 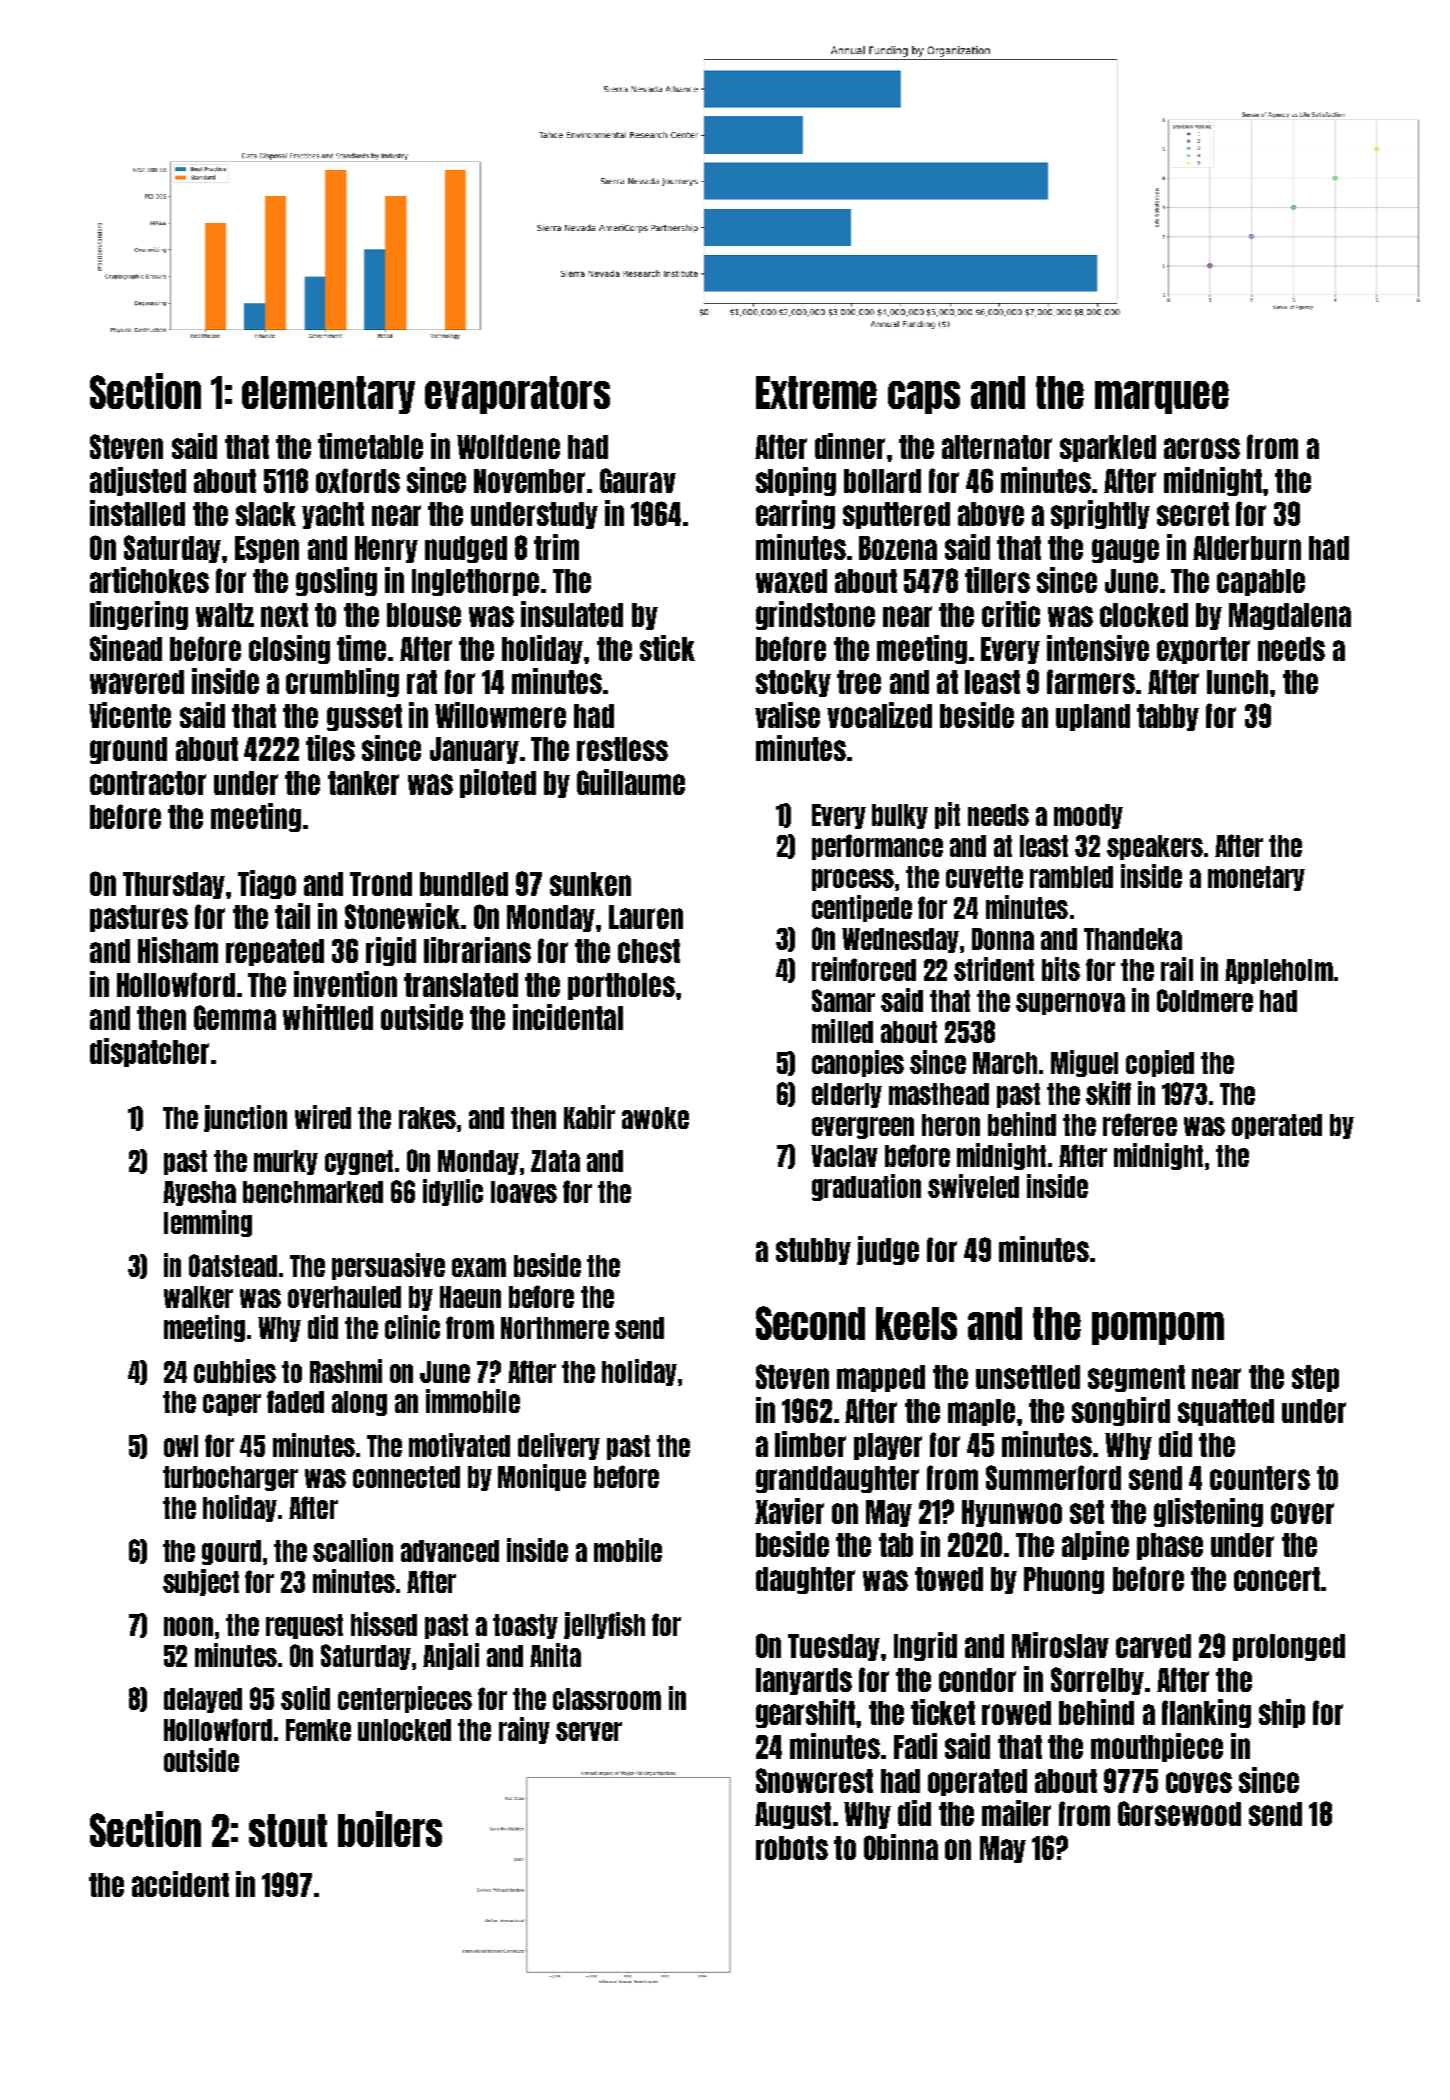 I want to click on Oatstead, so click(x=233, y=1265).
